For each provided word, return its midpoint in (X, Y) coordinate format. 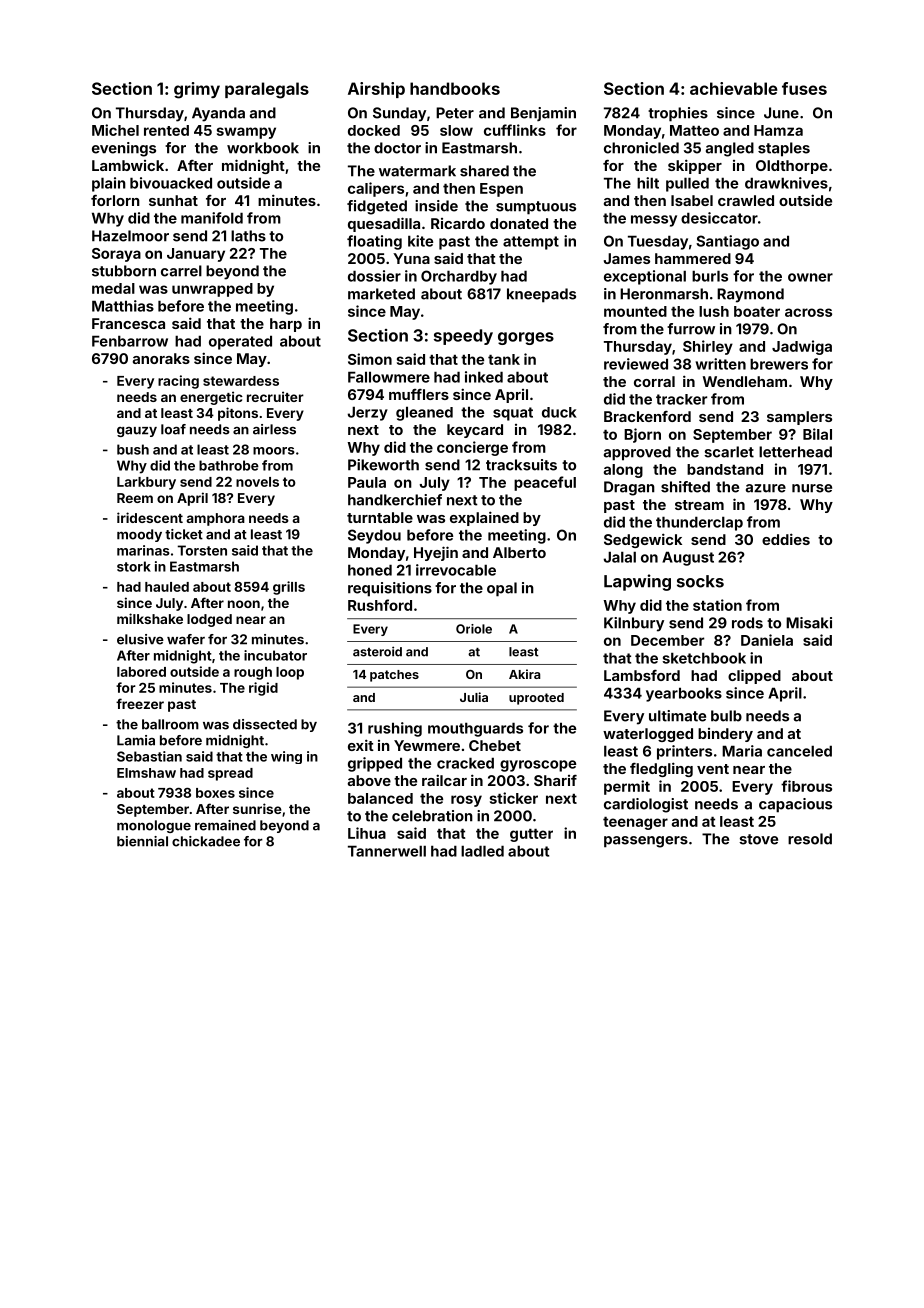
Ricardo (458, 223)
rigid (263, 689)
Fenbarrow (130, 341)
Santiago (727, 242)
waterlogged (648, 735)
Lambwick (128, 165)
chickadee (206, 841)
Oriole (474, 629)
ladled (482, 851)
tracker (681, 399)
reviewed (636, 364)
